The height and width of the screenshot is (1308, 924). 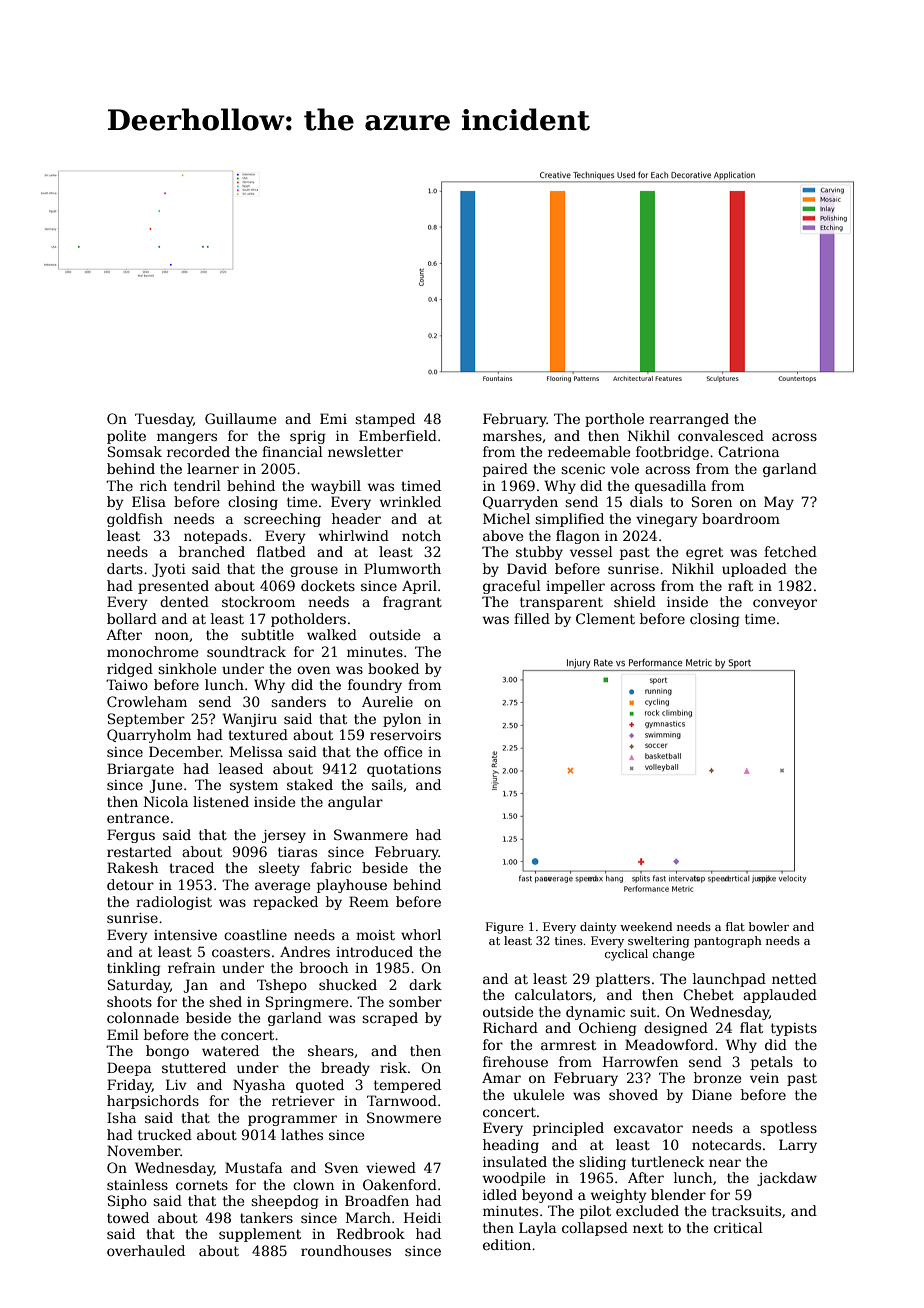 I want to click on sleety, so click(x=279, y=869).
